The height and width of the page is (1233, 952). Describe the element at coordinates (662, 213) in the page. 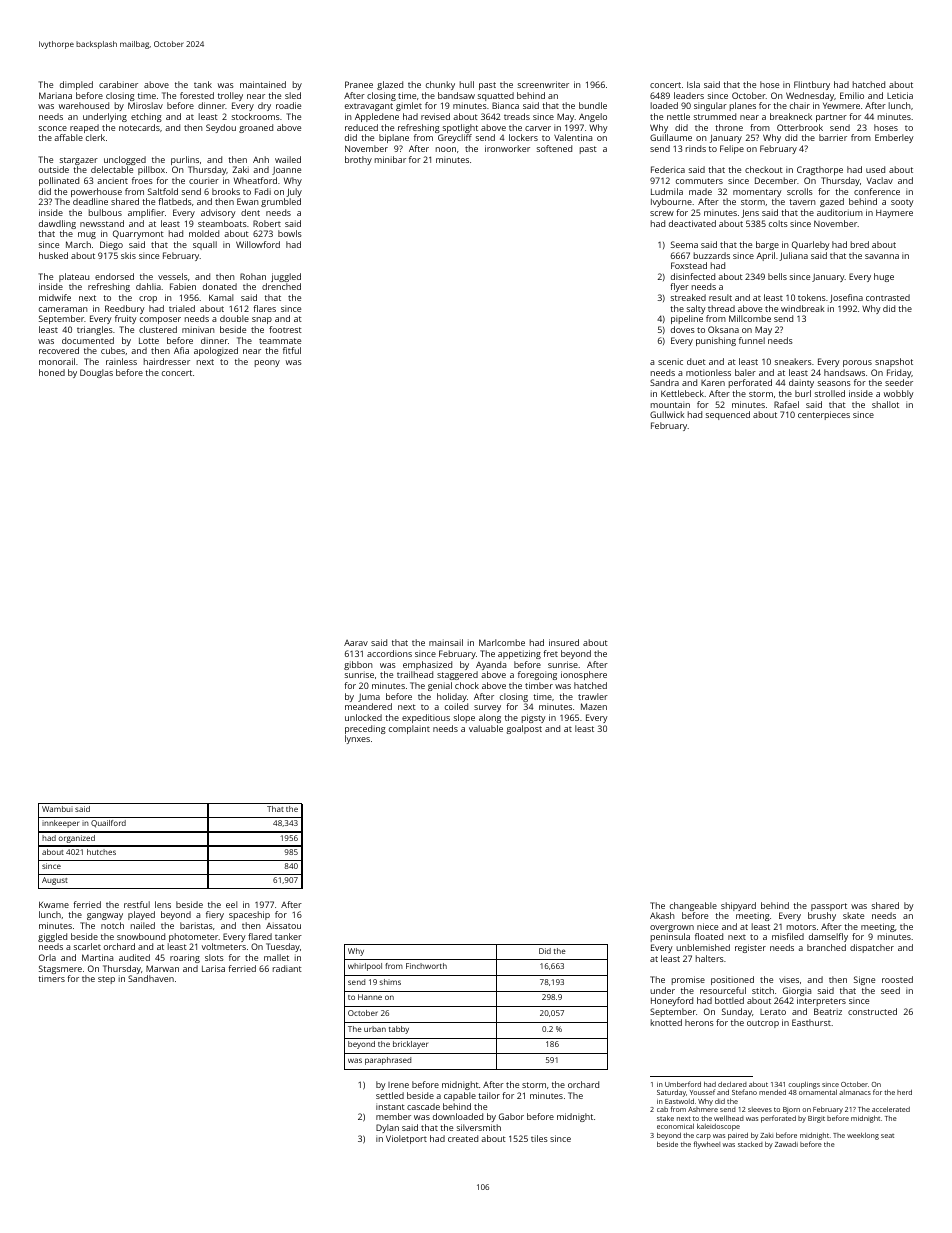

I see `screw` at that location.
